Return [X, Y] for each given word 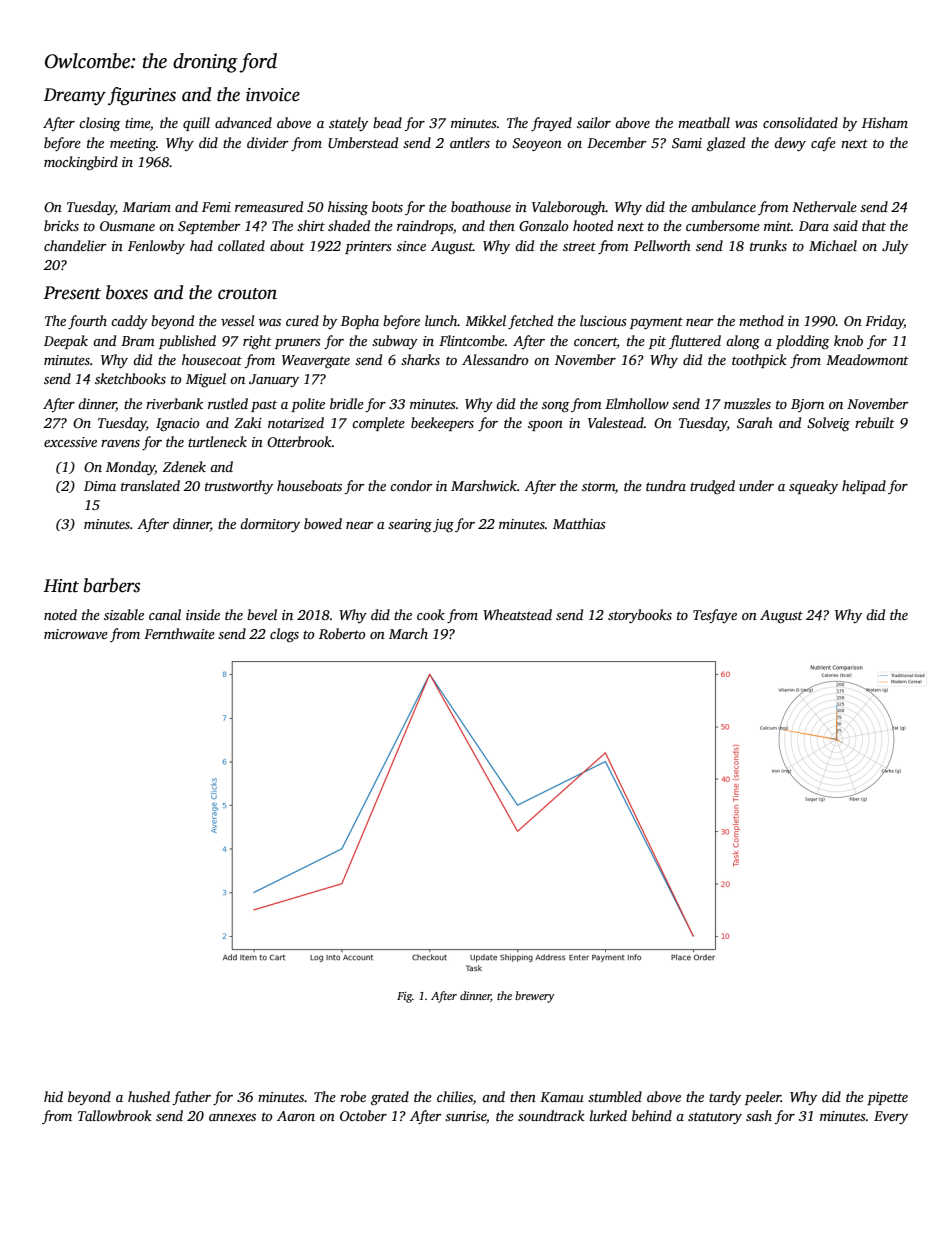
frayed [551, 124]
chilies [455, 1096]
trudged [712, 487]
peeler [763, 1098]
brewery [535, 997]
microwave [76, 634]
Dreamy [75, 96]
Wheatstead [517, 614]
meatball [704, 122]
